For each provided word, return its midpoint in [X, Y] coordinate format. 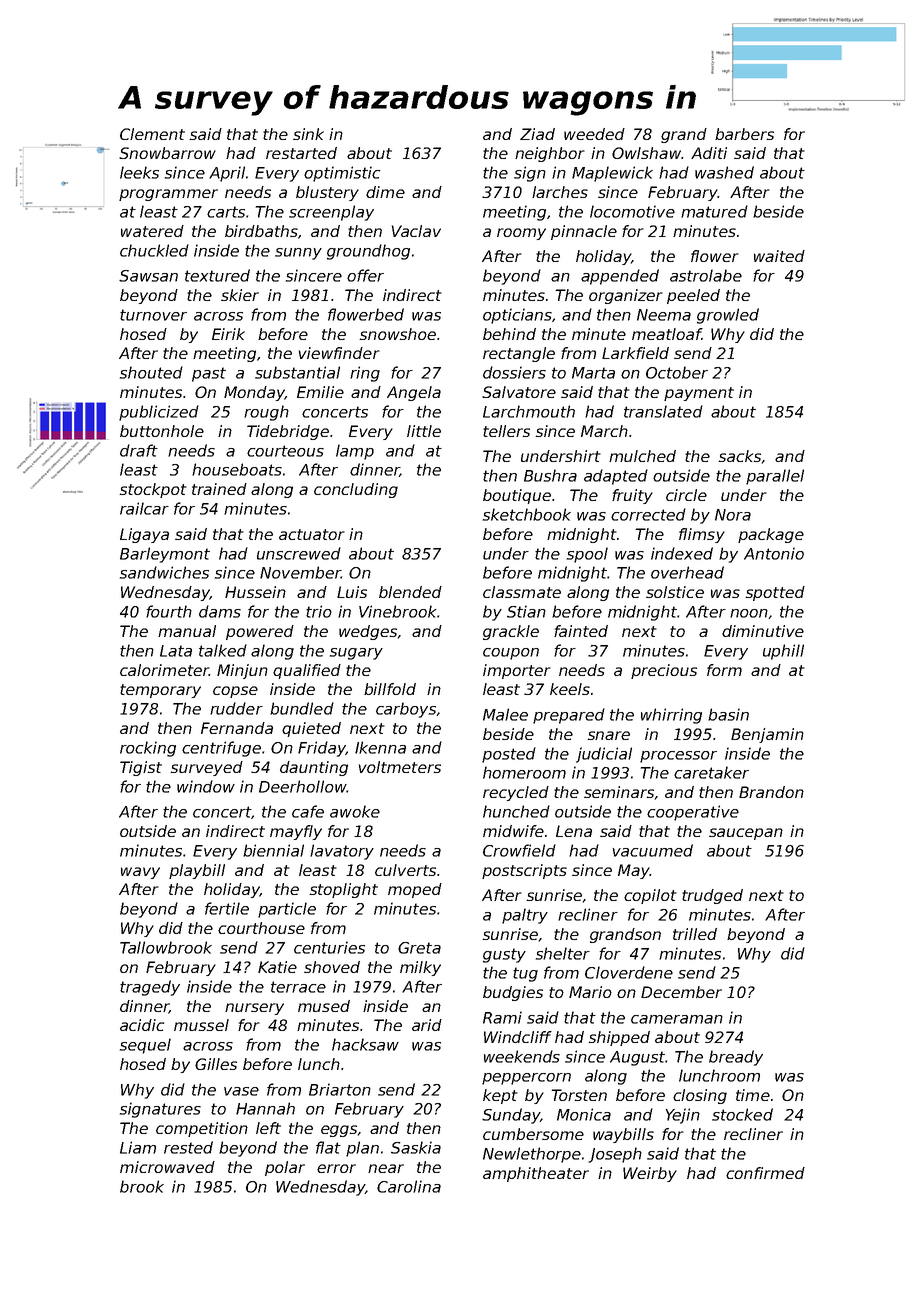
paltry [525, 916]
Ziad [537, 134]
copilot [650, 896]
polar [285, 1168]
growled [728, 316]
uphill [783, 652]
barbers [744, 134]
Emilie [320, 392]
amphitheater [536, 1174]
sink [308, 134]
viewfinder [339, 353]
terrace [298, 987]
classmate [522, 592]
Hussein [255, 592]
